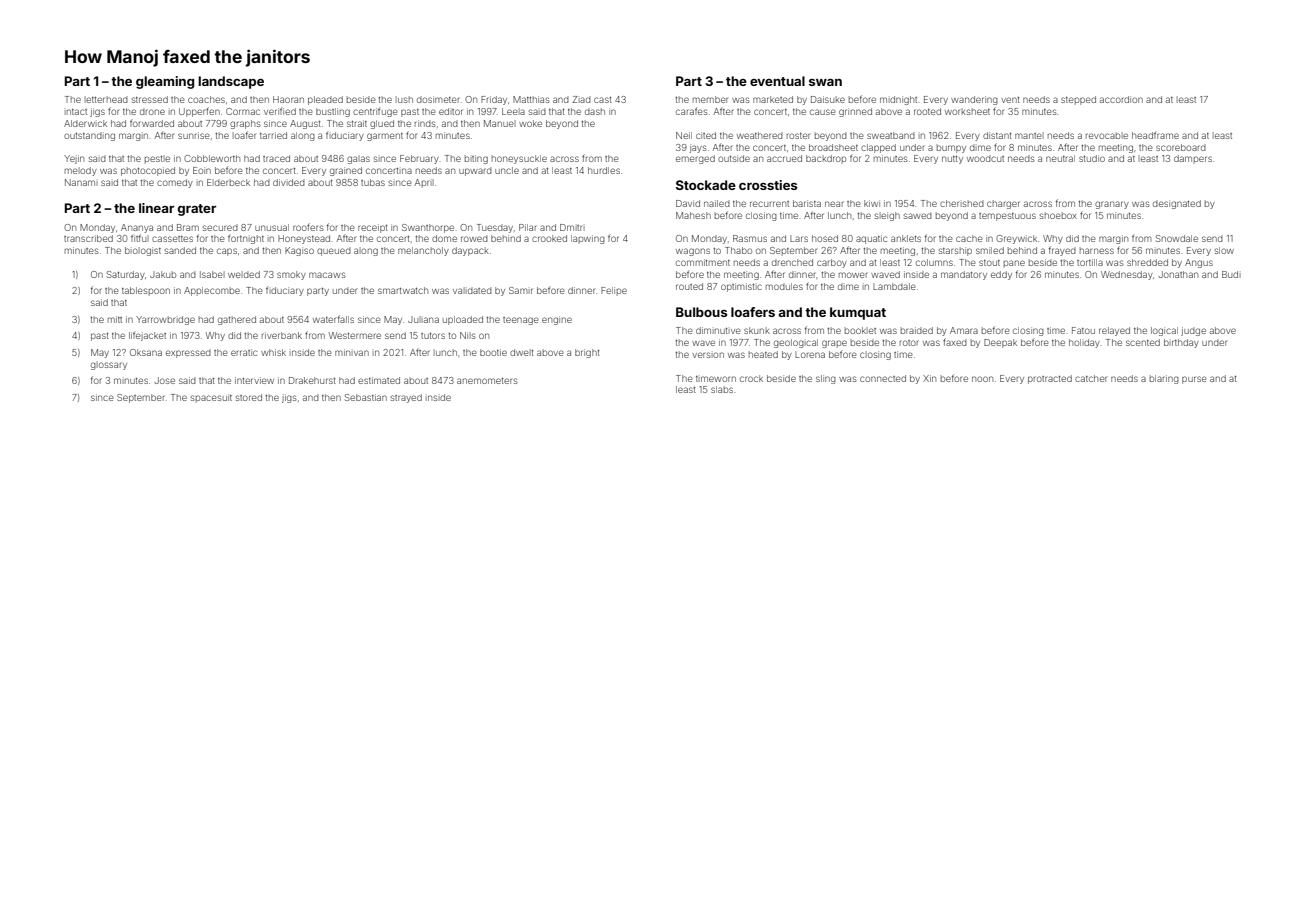 The width and height of the image is (1308, 924). I want to click on coaches, so click(206, 99).
